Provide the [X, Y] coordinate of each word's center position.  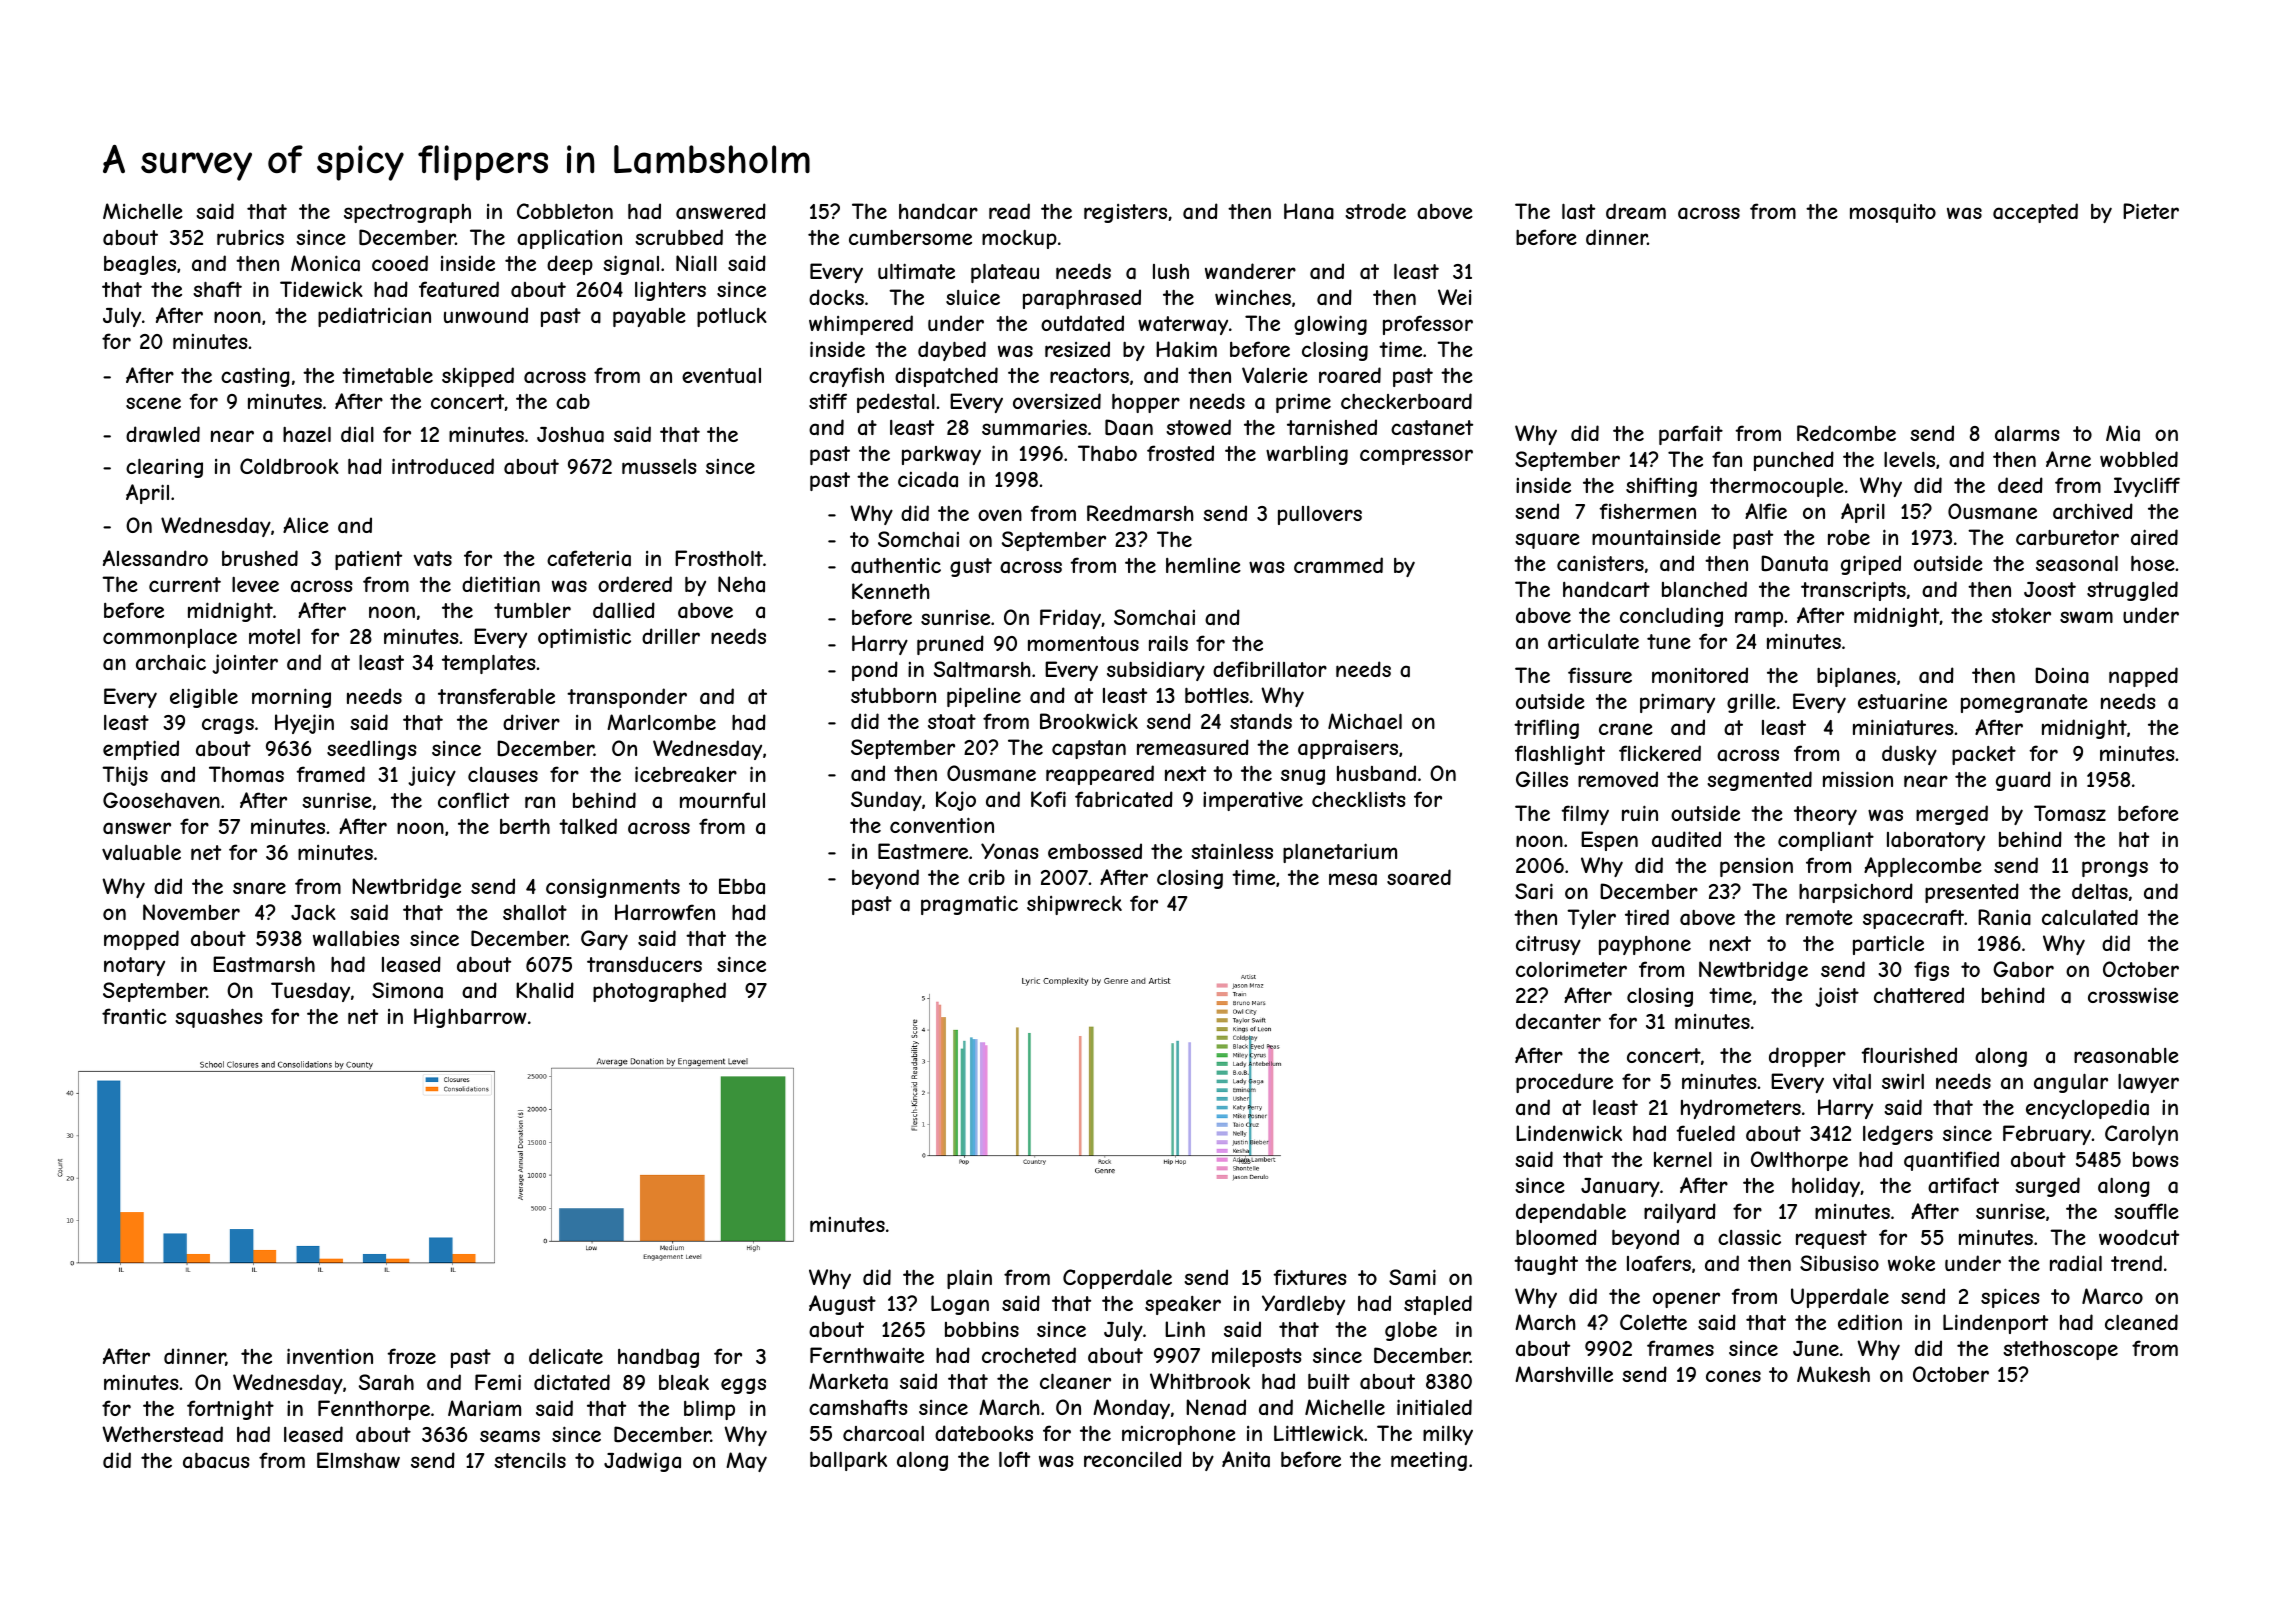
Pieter [2151, 211]
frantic [134, 1016]
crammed [1338, 565]
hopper [1146, 403]
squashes [219, 1018]
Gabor [2023, 969]
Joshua [570, 435]
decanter [1558, 1021]
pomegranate [2024, 703]
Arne [2068, 459]
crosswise [2133, 995]
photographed [659, 992]
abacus [216, 1460]
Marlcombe [661, 722]
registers [1125, 213]
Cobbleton [565, 211]
